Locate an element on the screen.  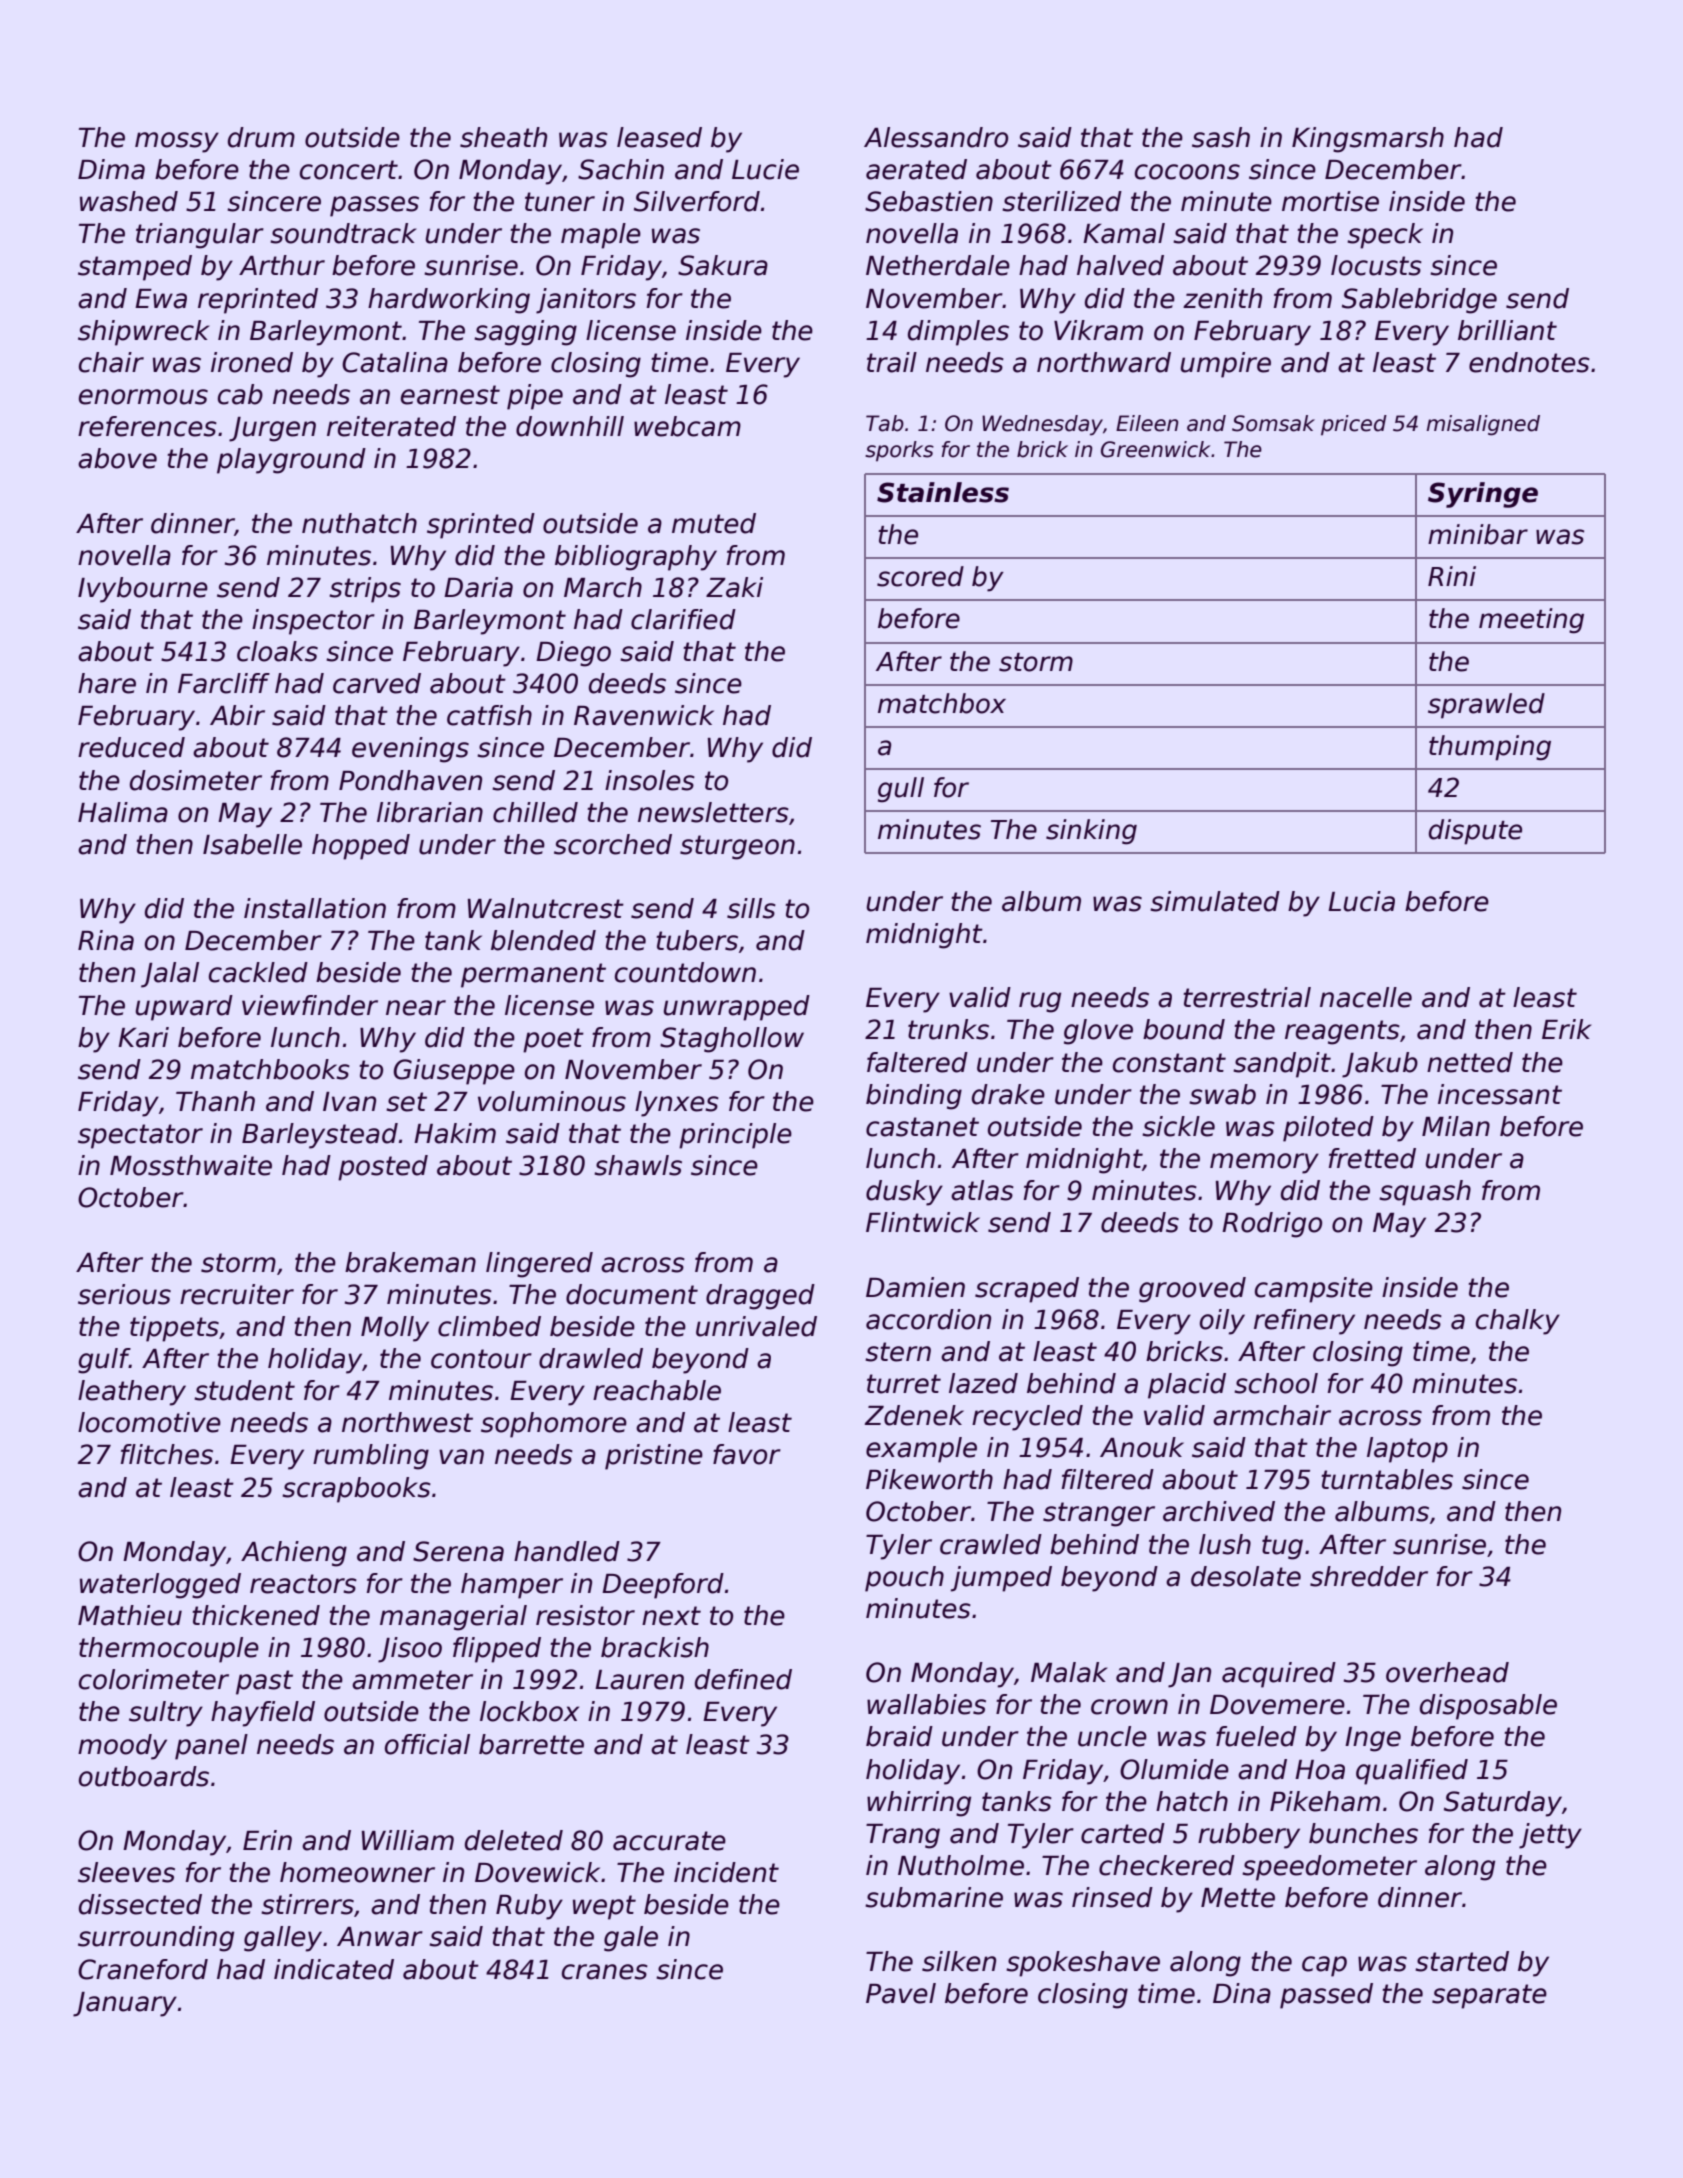
Lucie is located at coordinates (765, 169).
